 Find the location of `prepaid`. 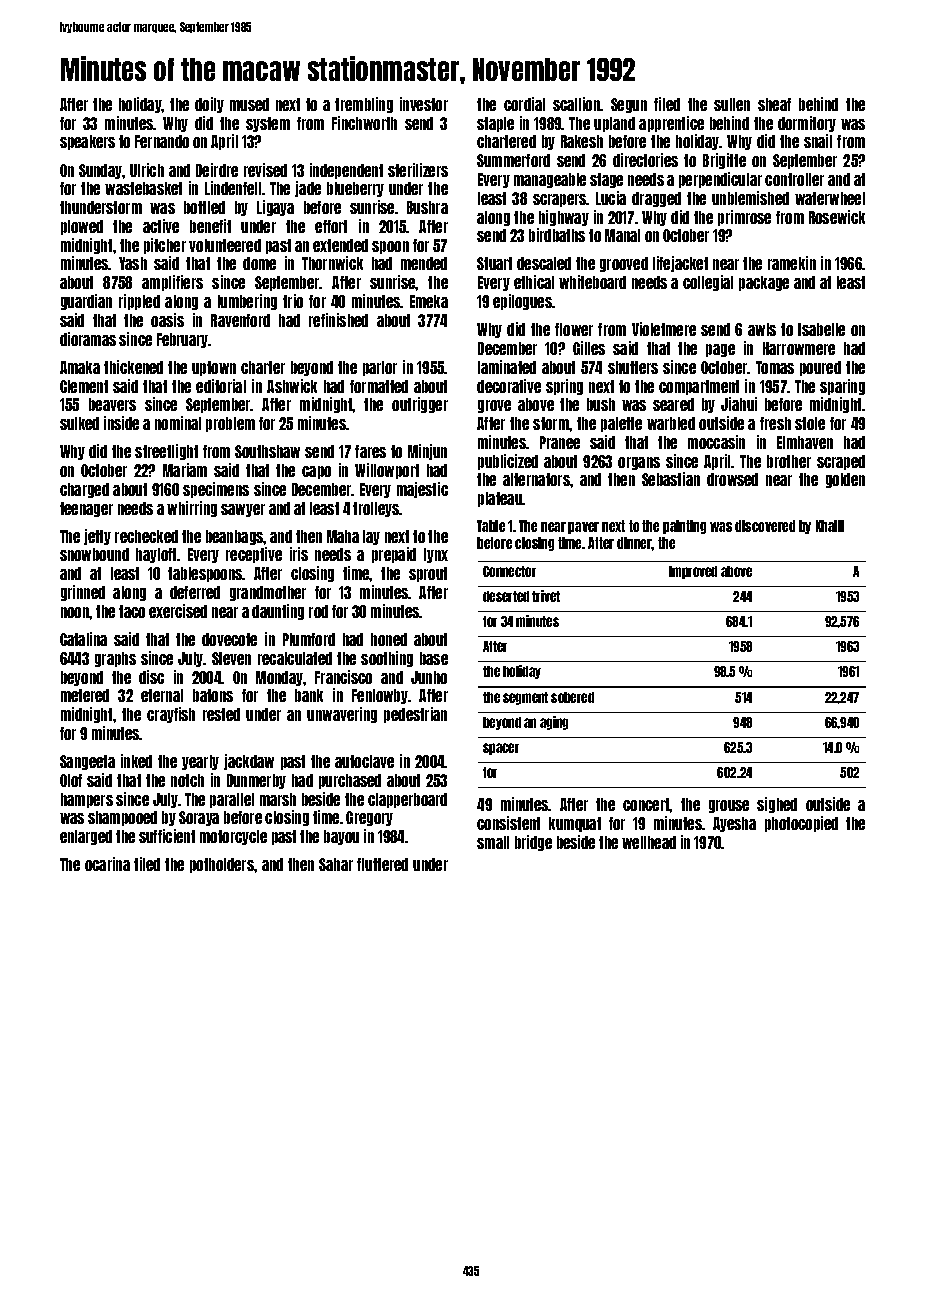

prepaid is located at coordinates (394, 555).
